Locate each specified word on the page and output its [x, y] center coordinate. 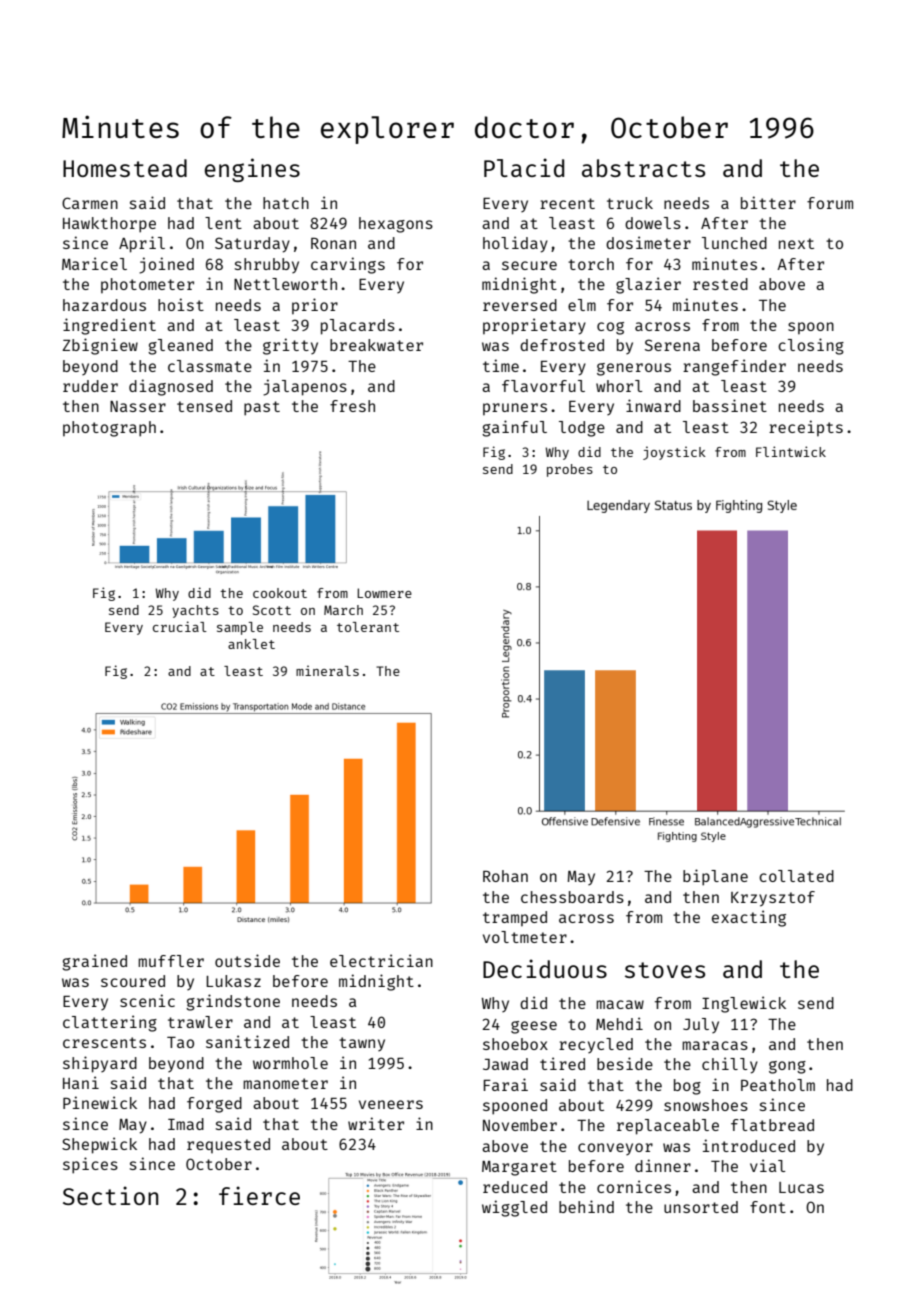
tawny [362, 1044]
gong [787, 1067]
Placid [524, 167]
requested [228, 1145]
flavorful [543, 386]
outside [247, 960]
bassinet [730, 405]
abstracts [643, 168]
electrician [381, 960]
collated [796, 876]
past [262, 408]
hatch [286, 203]
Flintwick [791, 451]
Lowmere [384, 593]
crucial [180, 626]
